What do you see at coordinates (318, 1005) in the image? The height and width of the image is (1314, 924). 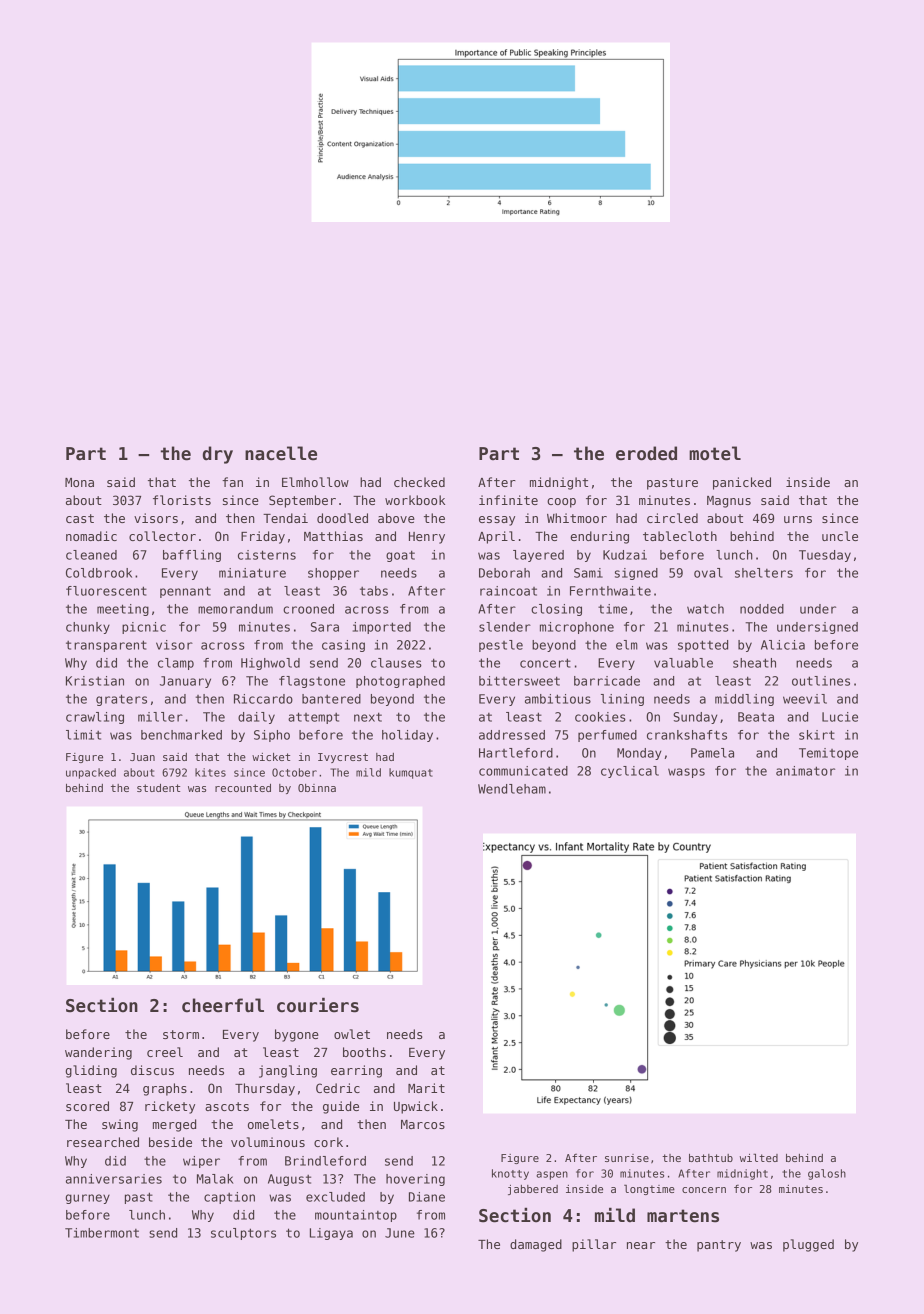 I see `couriers` at bounding box center [318, 1005].
